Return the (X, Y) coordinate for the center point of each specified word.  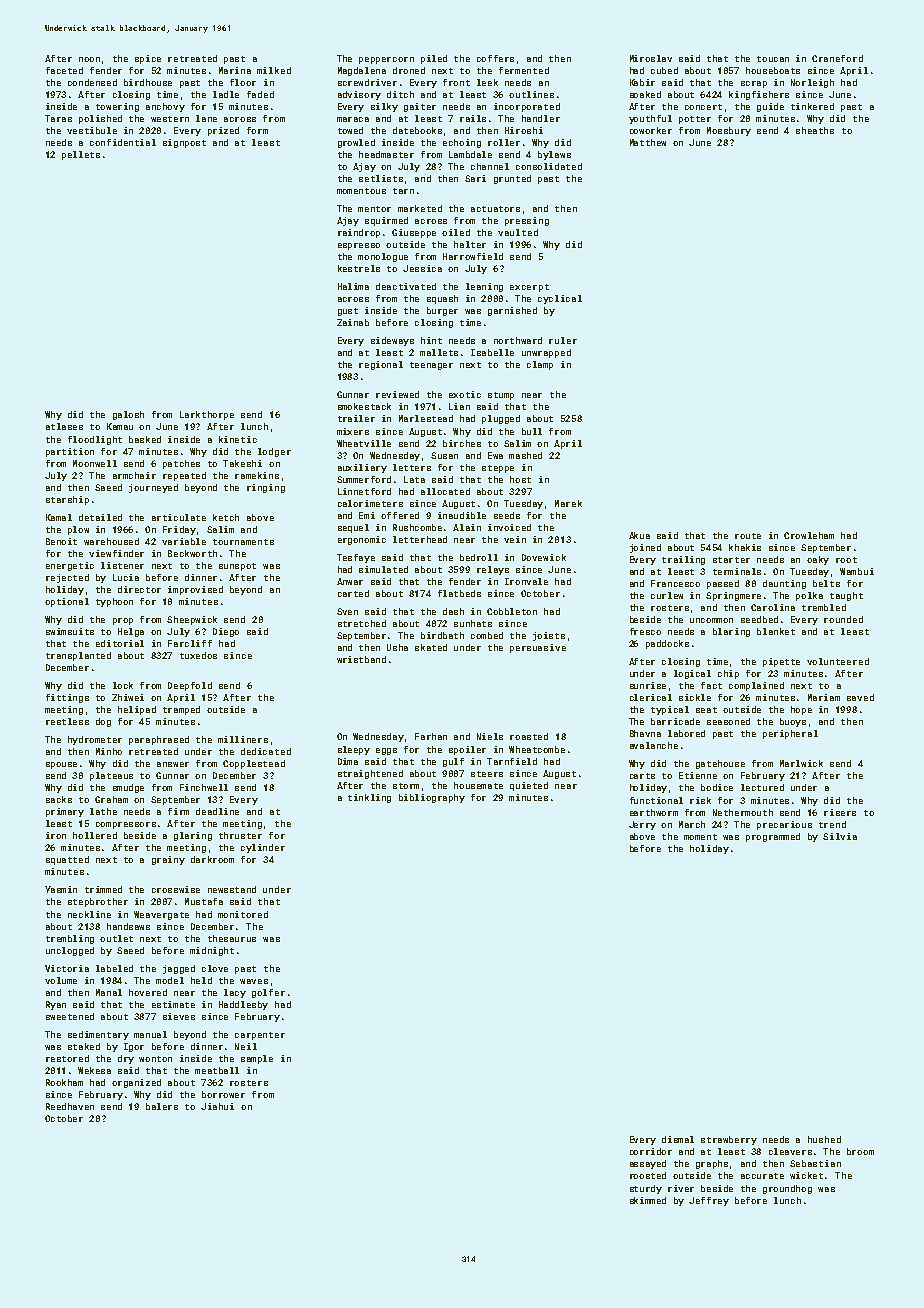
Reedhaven (70, 1106)
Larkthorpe (207, 415)
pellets (81, 155)
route (748, 536)
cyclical (560, 299)
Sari (475, 178)
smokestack (364, 406)
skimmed (648, 1200)
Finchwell (204, 787)
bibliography (432, 798)
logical (692, 674)
